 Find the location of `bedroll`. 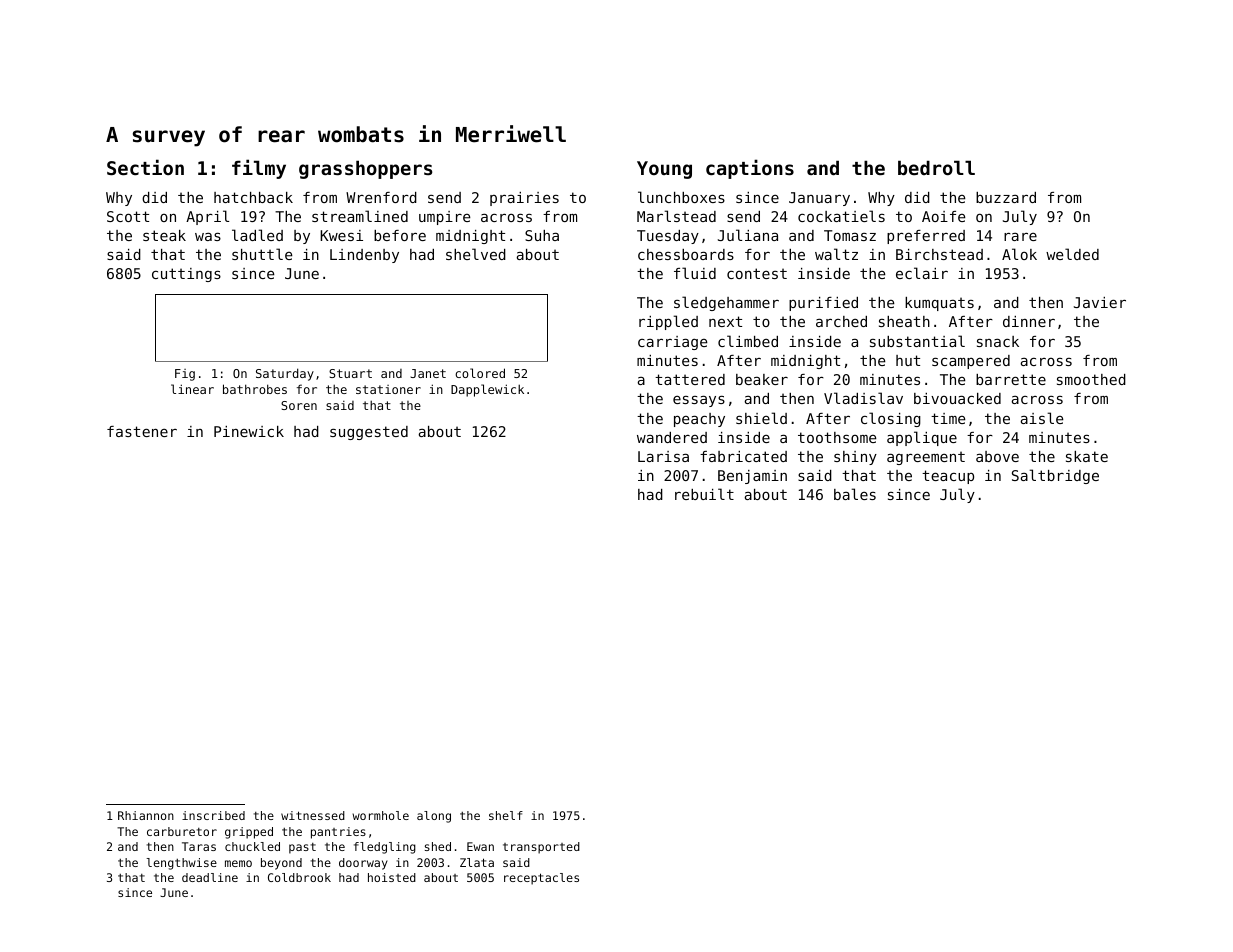

bedroll is located at coordinates (936, 167).
